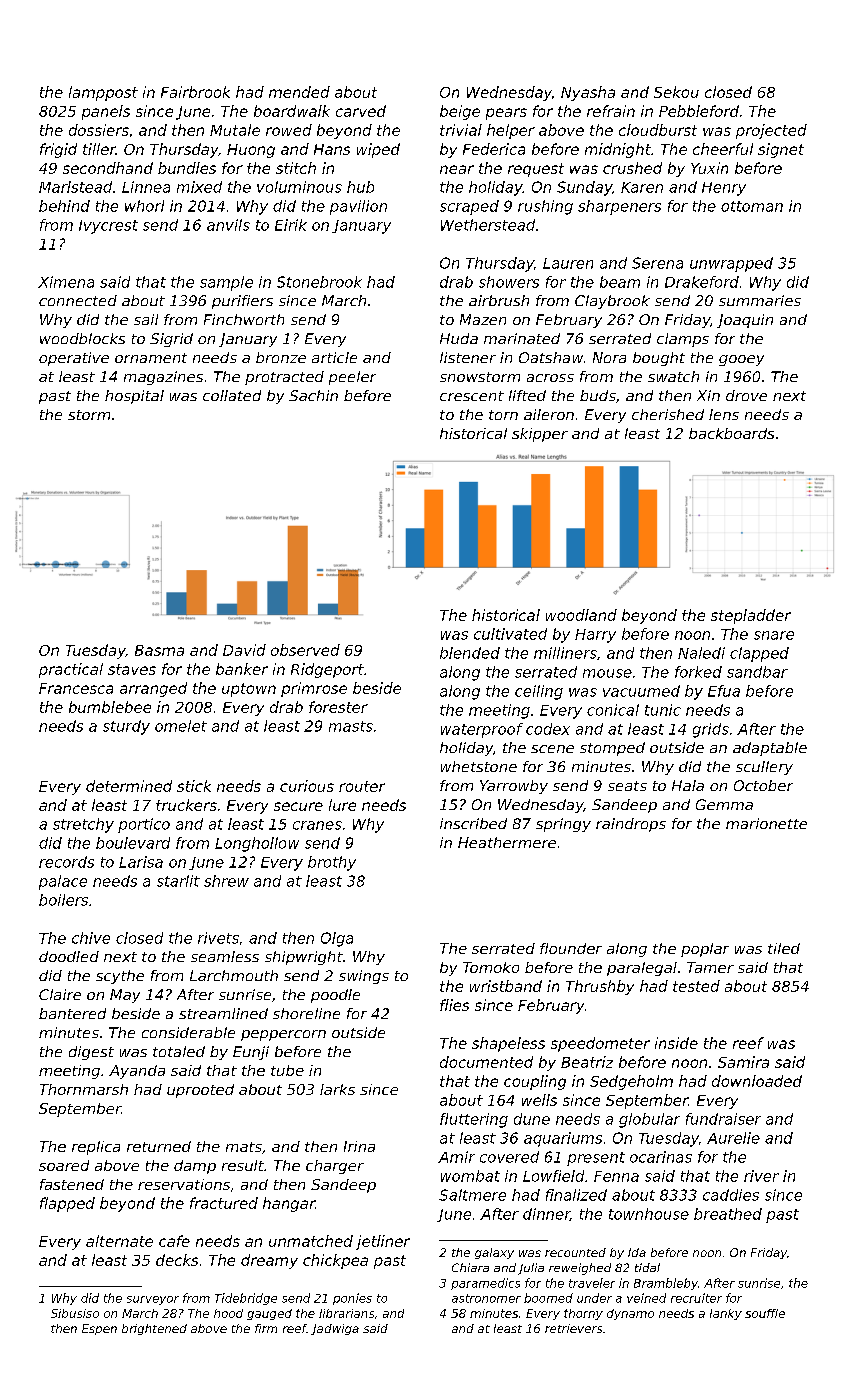 This page has width=849, height=1400. What do you see at coordinates (540, 435) in the page?
I see `skipper` at bounding box center [540, 435].
